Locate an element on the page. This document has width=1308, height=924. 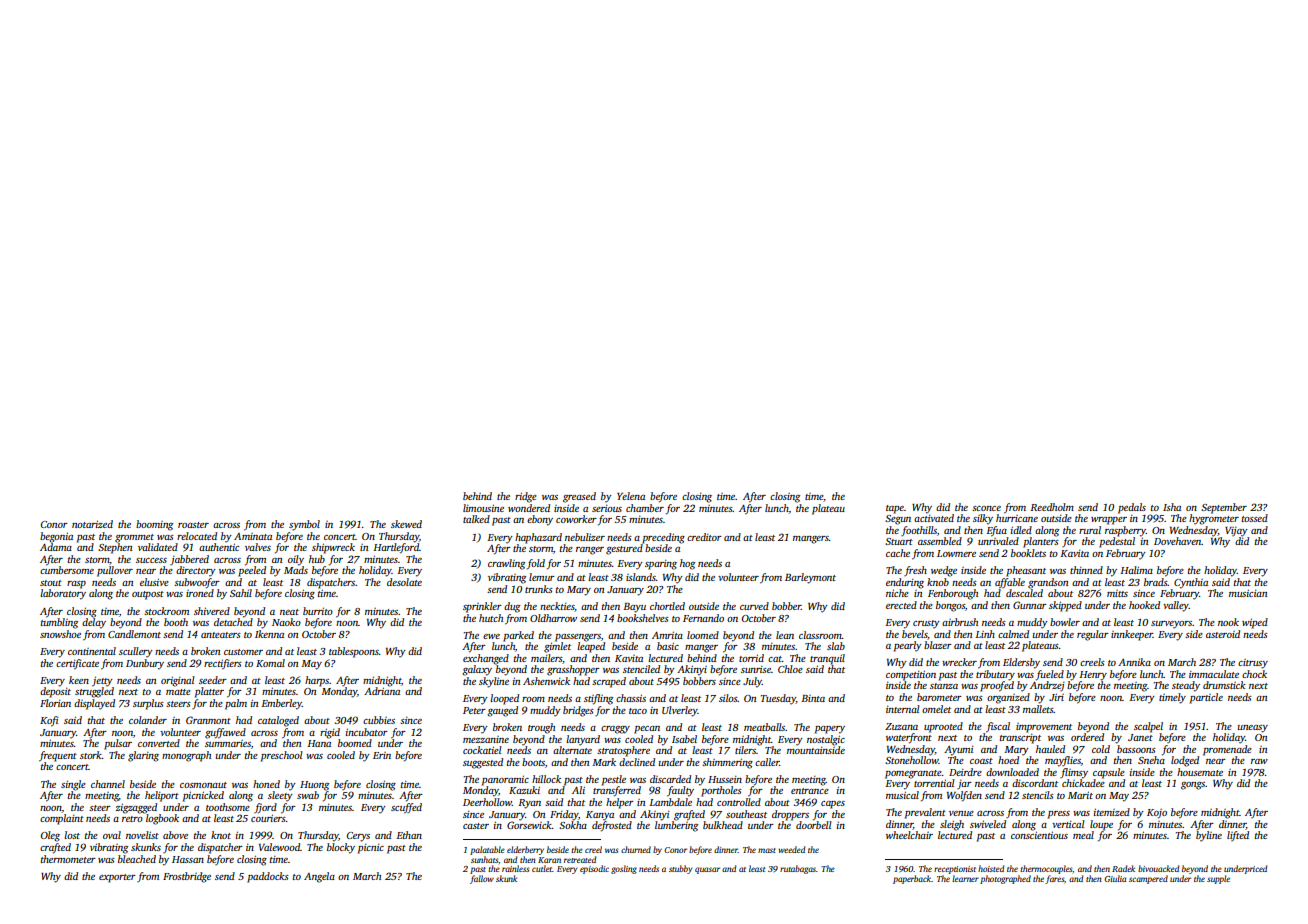
trunks is located at coordinates (539, 589).
